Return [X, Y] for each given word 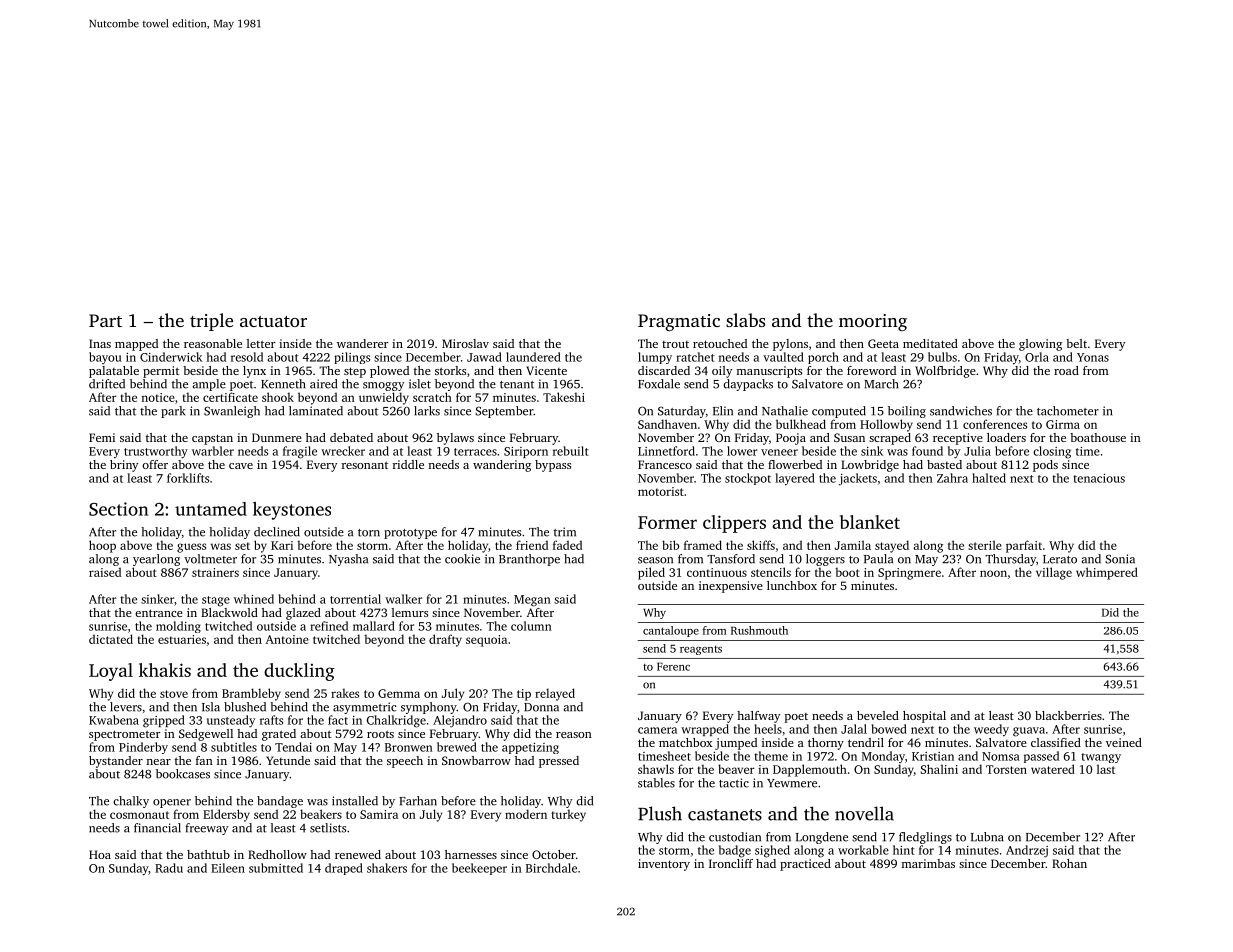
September [504, 412]
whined [254, 599]
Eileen [228, 868]
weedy [991, 730]
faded [567, 545]
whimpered [1107, 573]
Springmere [909, 574]
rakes [345, 693]
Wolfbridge [945, 372]
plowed [389, 372]
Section [118, 509]
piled [651, 573]
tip [524, 695]
